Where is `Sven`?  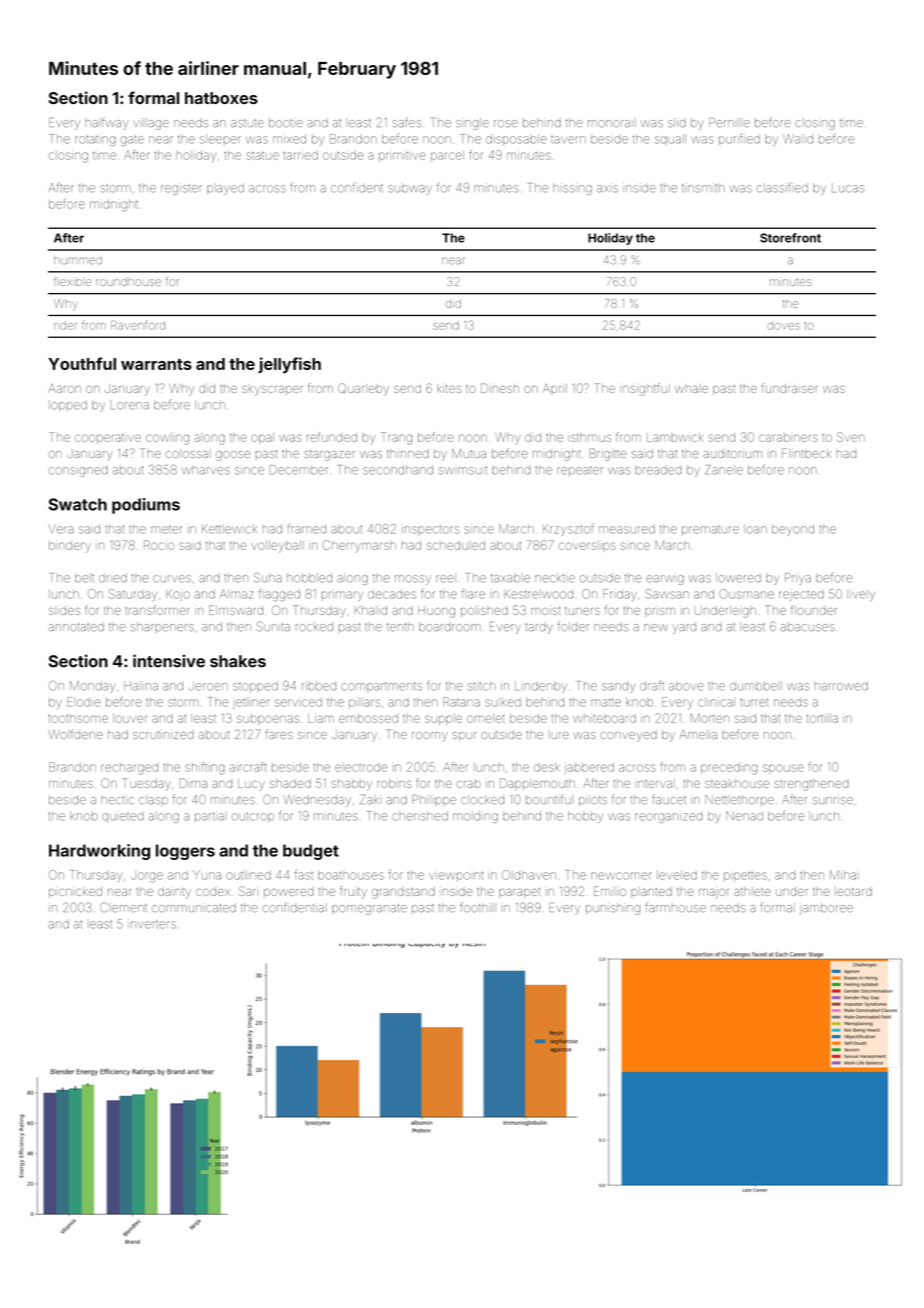 Sven is located at coordinates (851, 437).
